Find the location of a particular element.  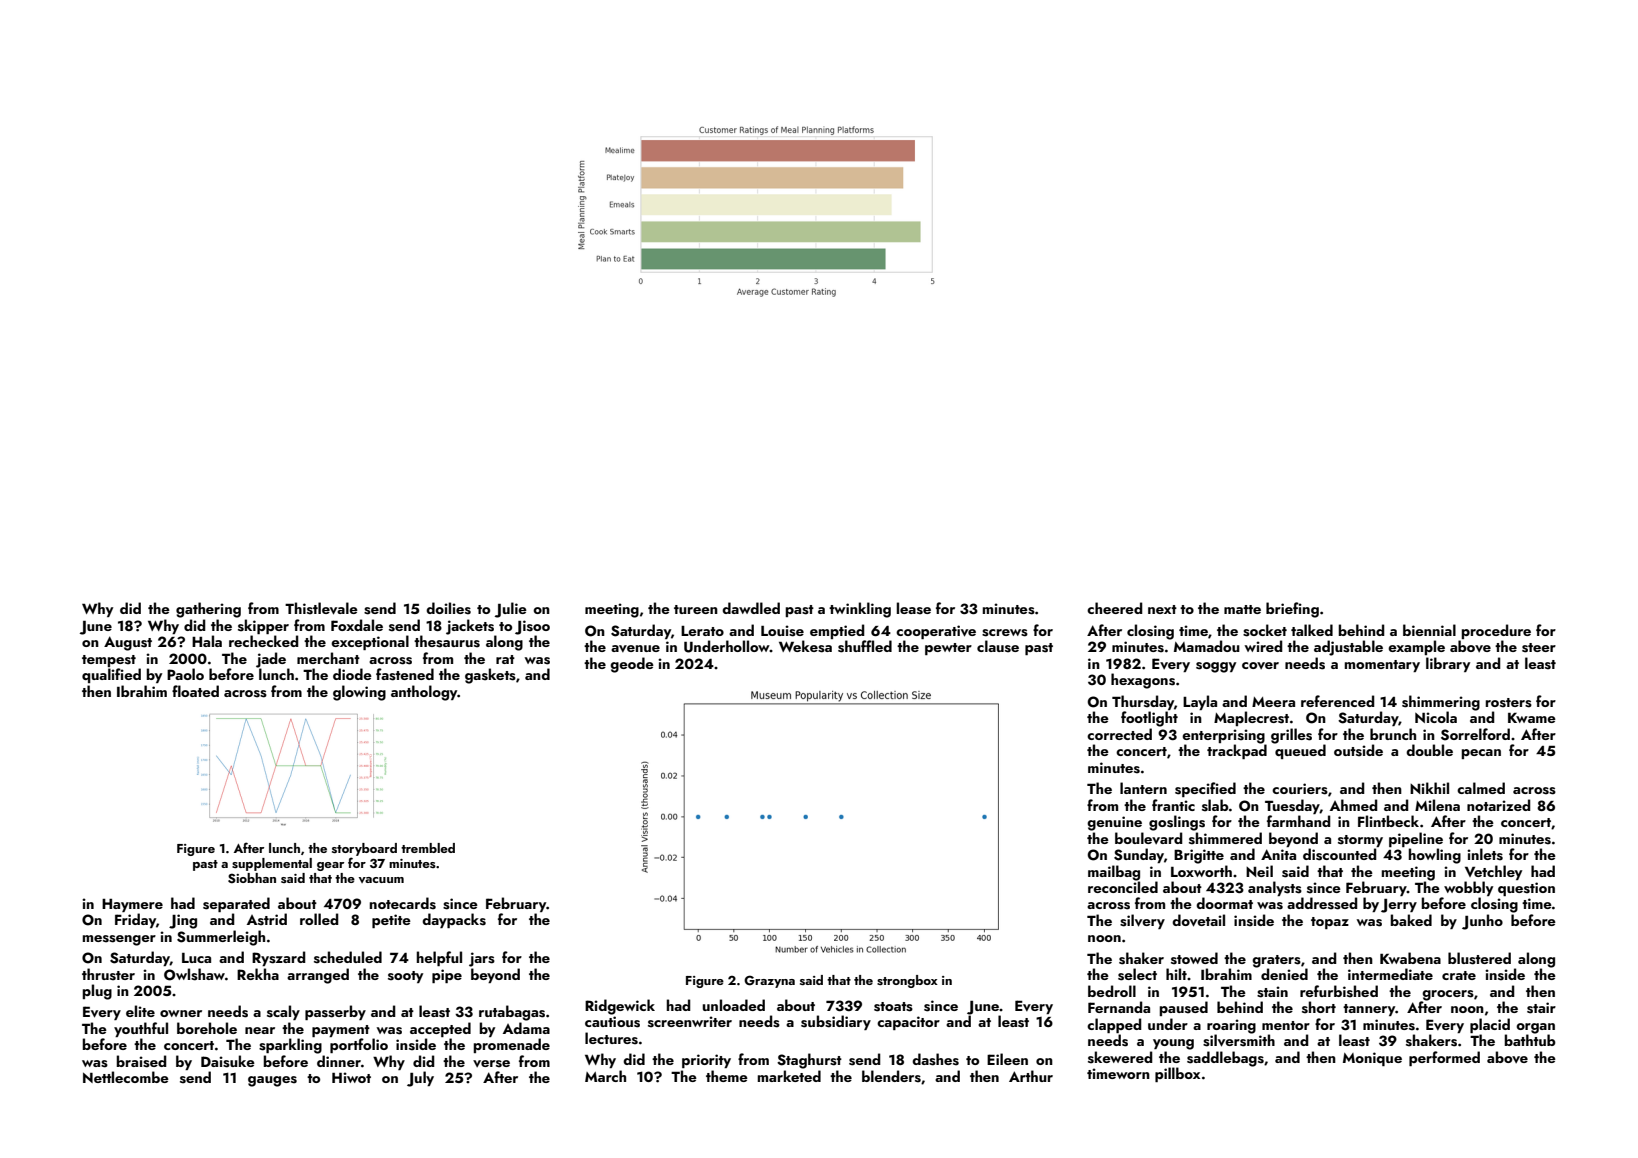

blenders is located at coordinates (891, 1076).
